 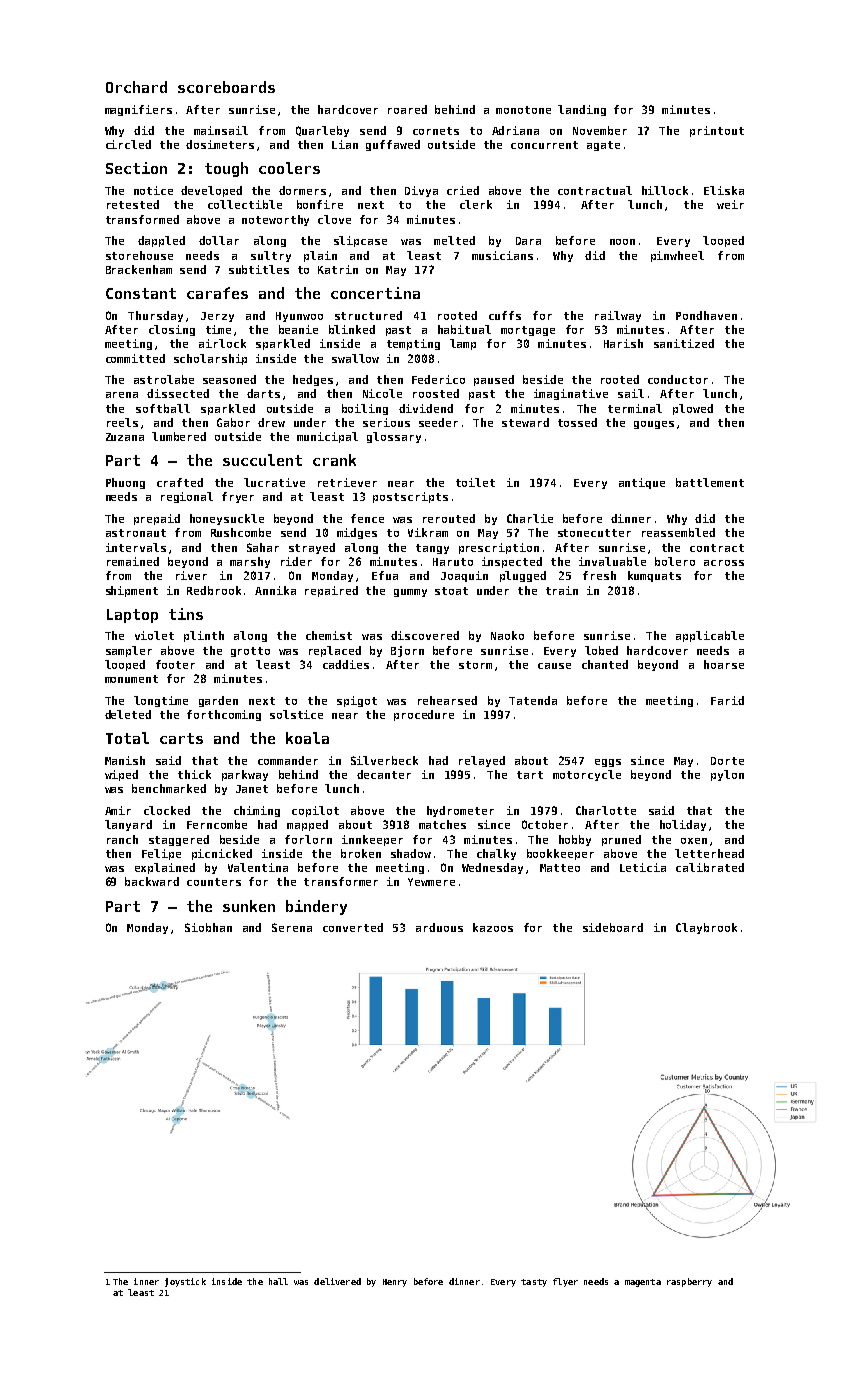 What do you see at coordinates (185, 1282) in the screenshot?
I see `joystick` at bounding box center [185, 1282].
